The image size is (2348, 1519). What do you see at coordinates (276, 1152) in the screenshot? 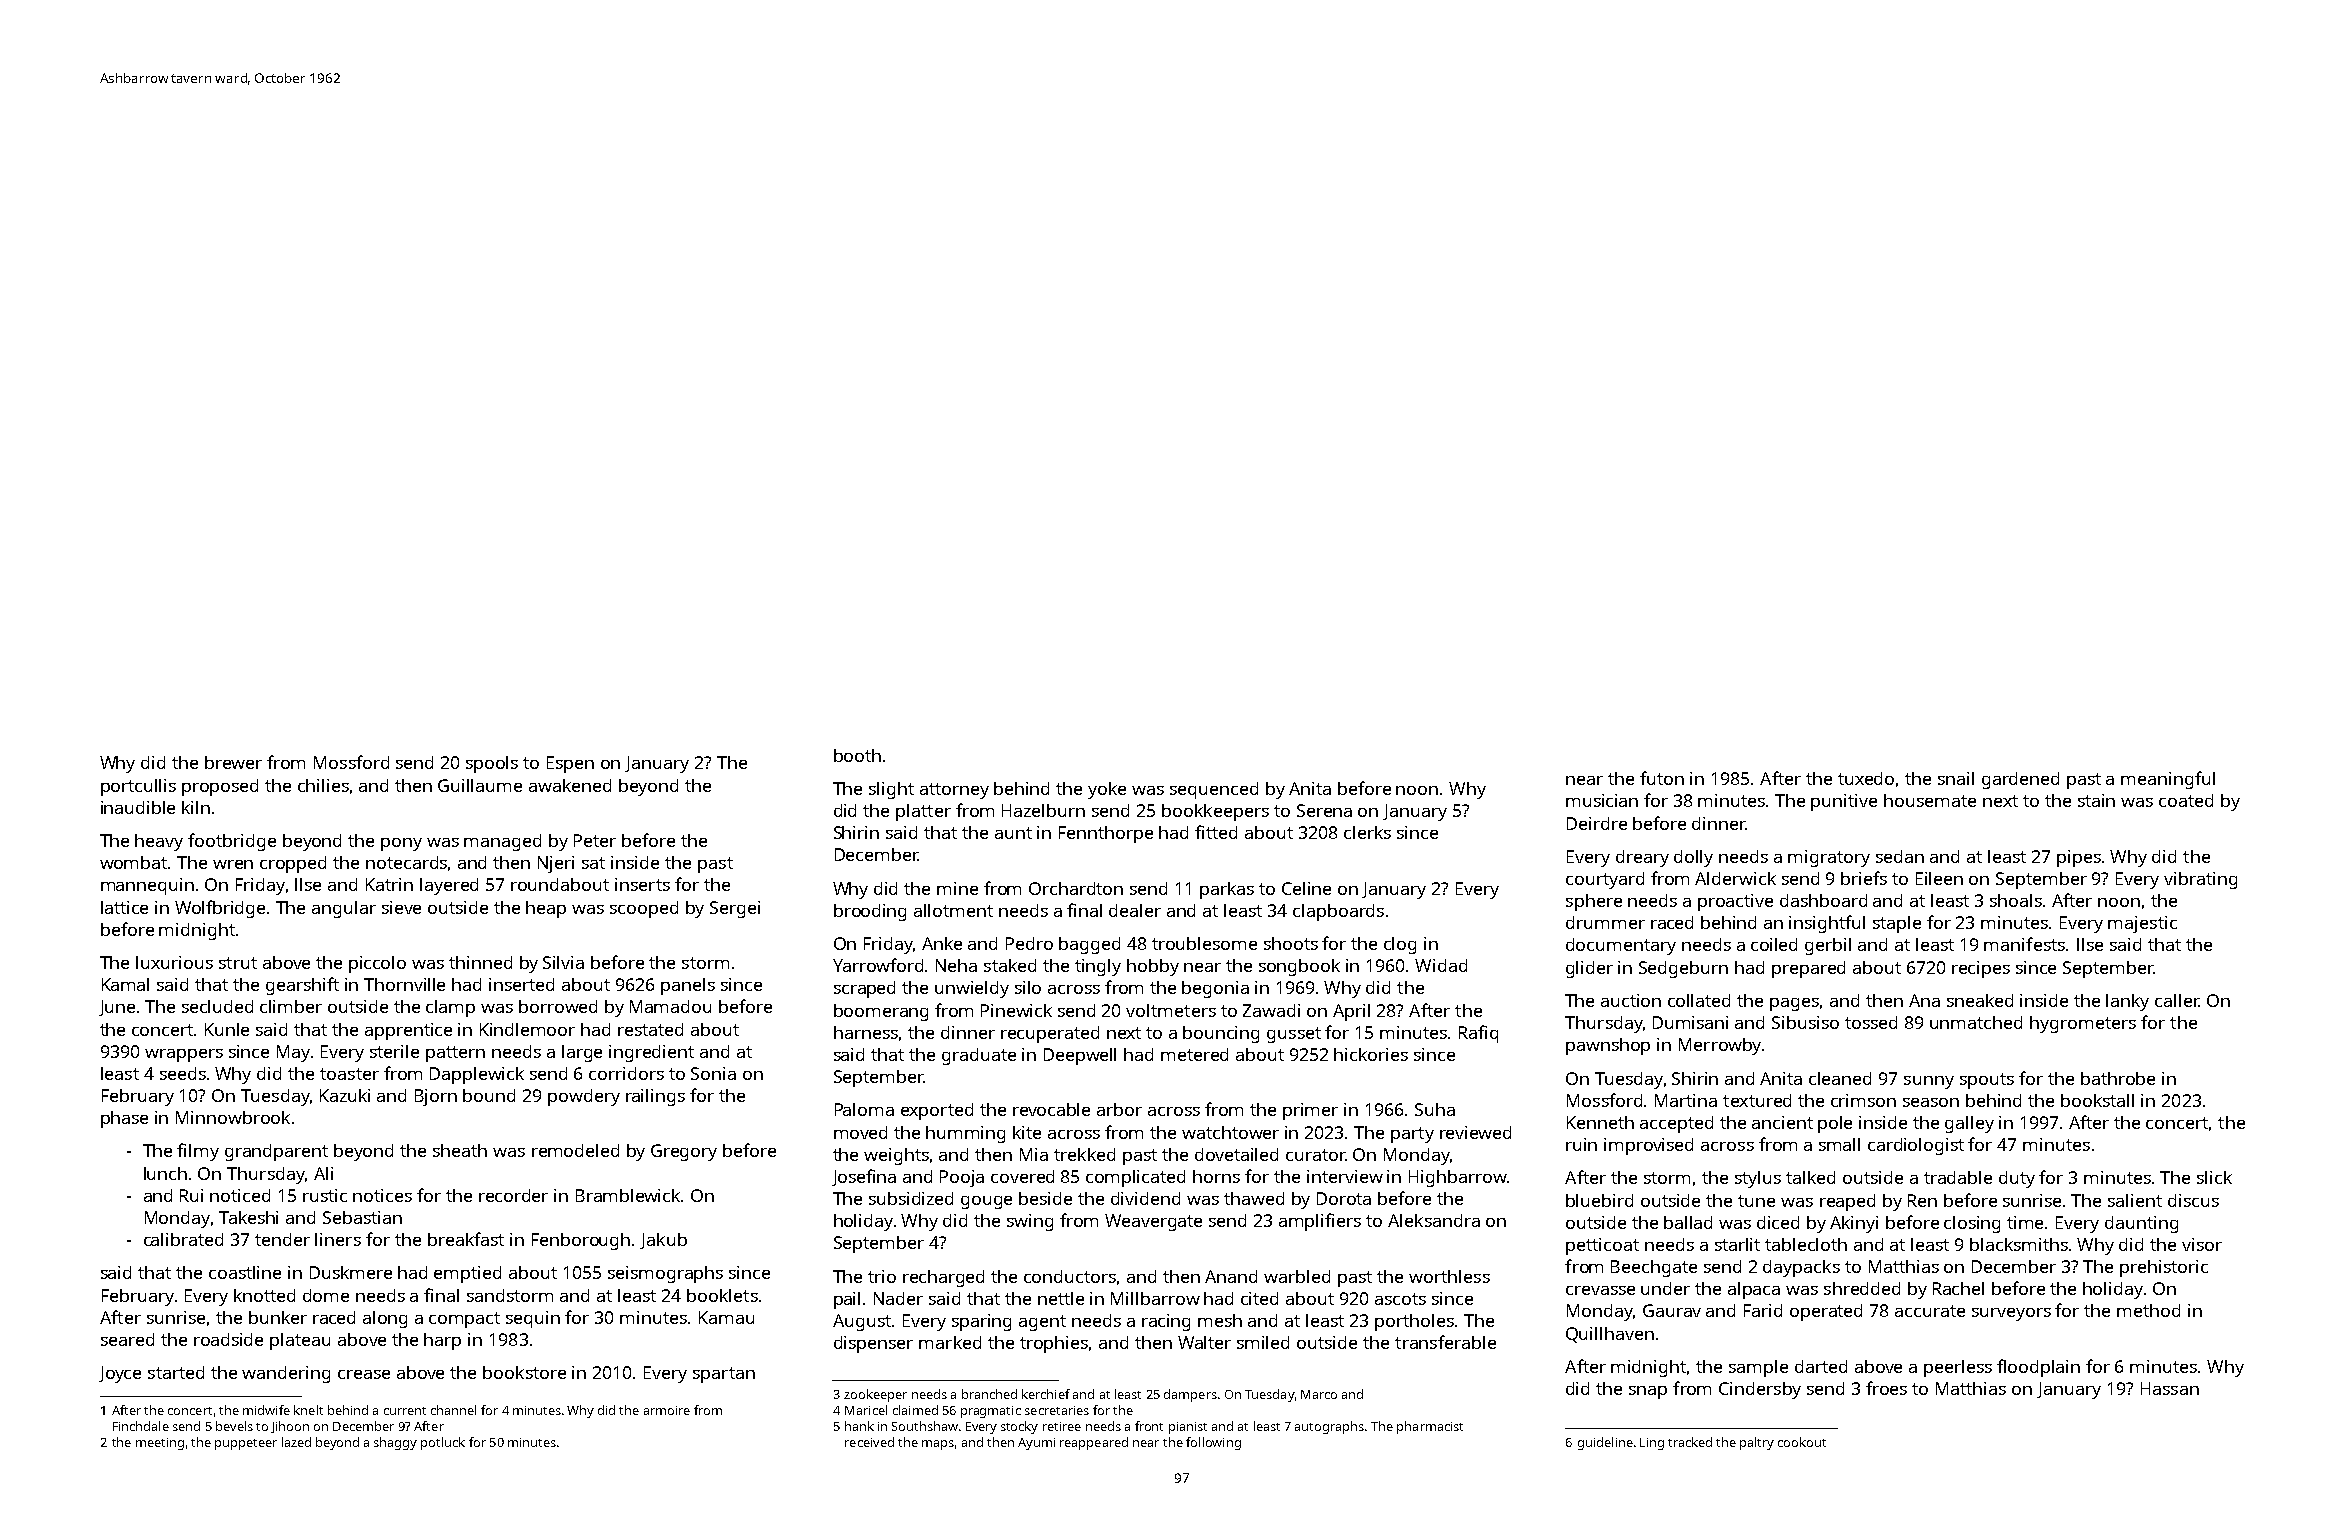
I see `grandparent` at bounding box center [276, 1152].
